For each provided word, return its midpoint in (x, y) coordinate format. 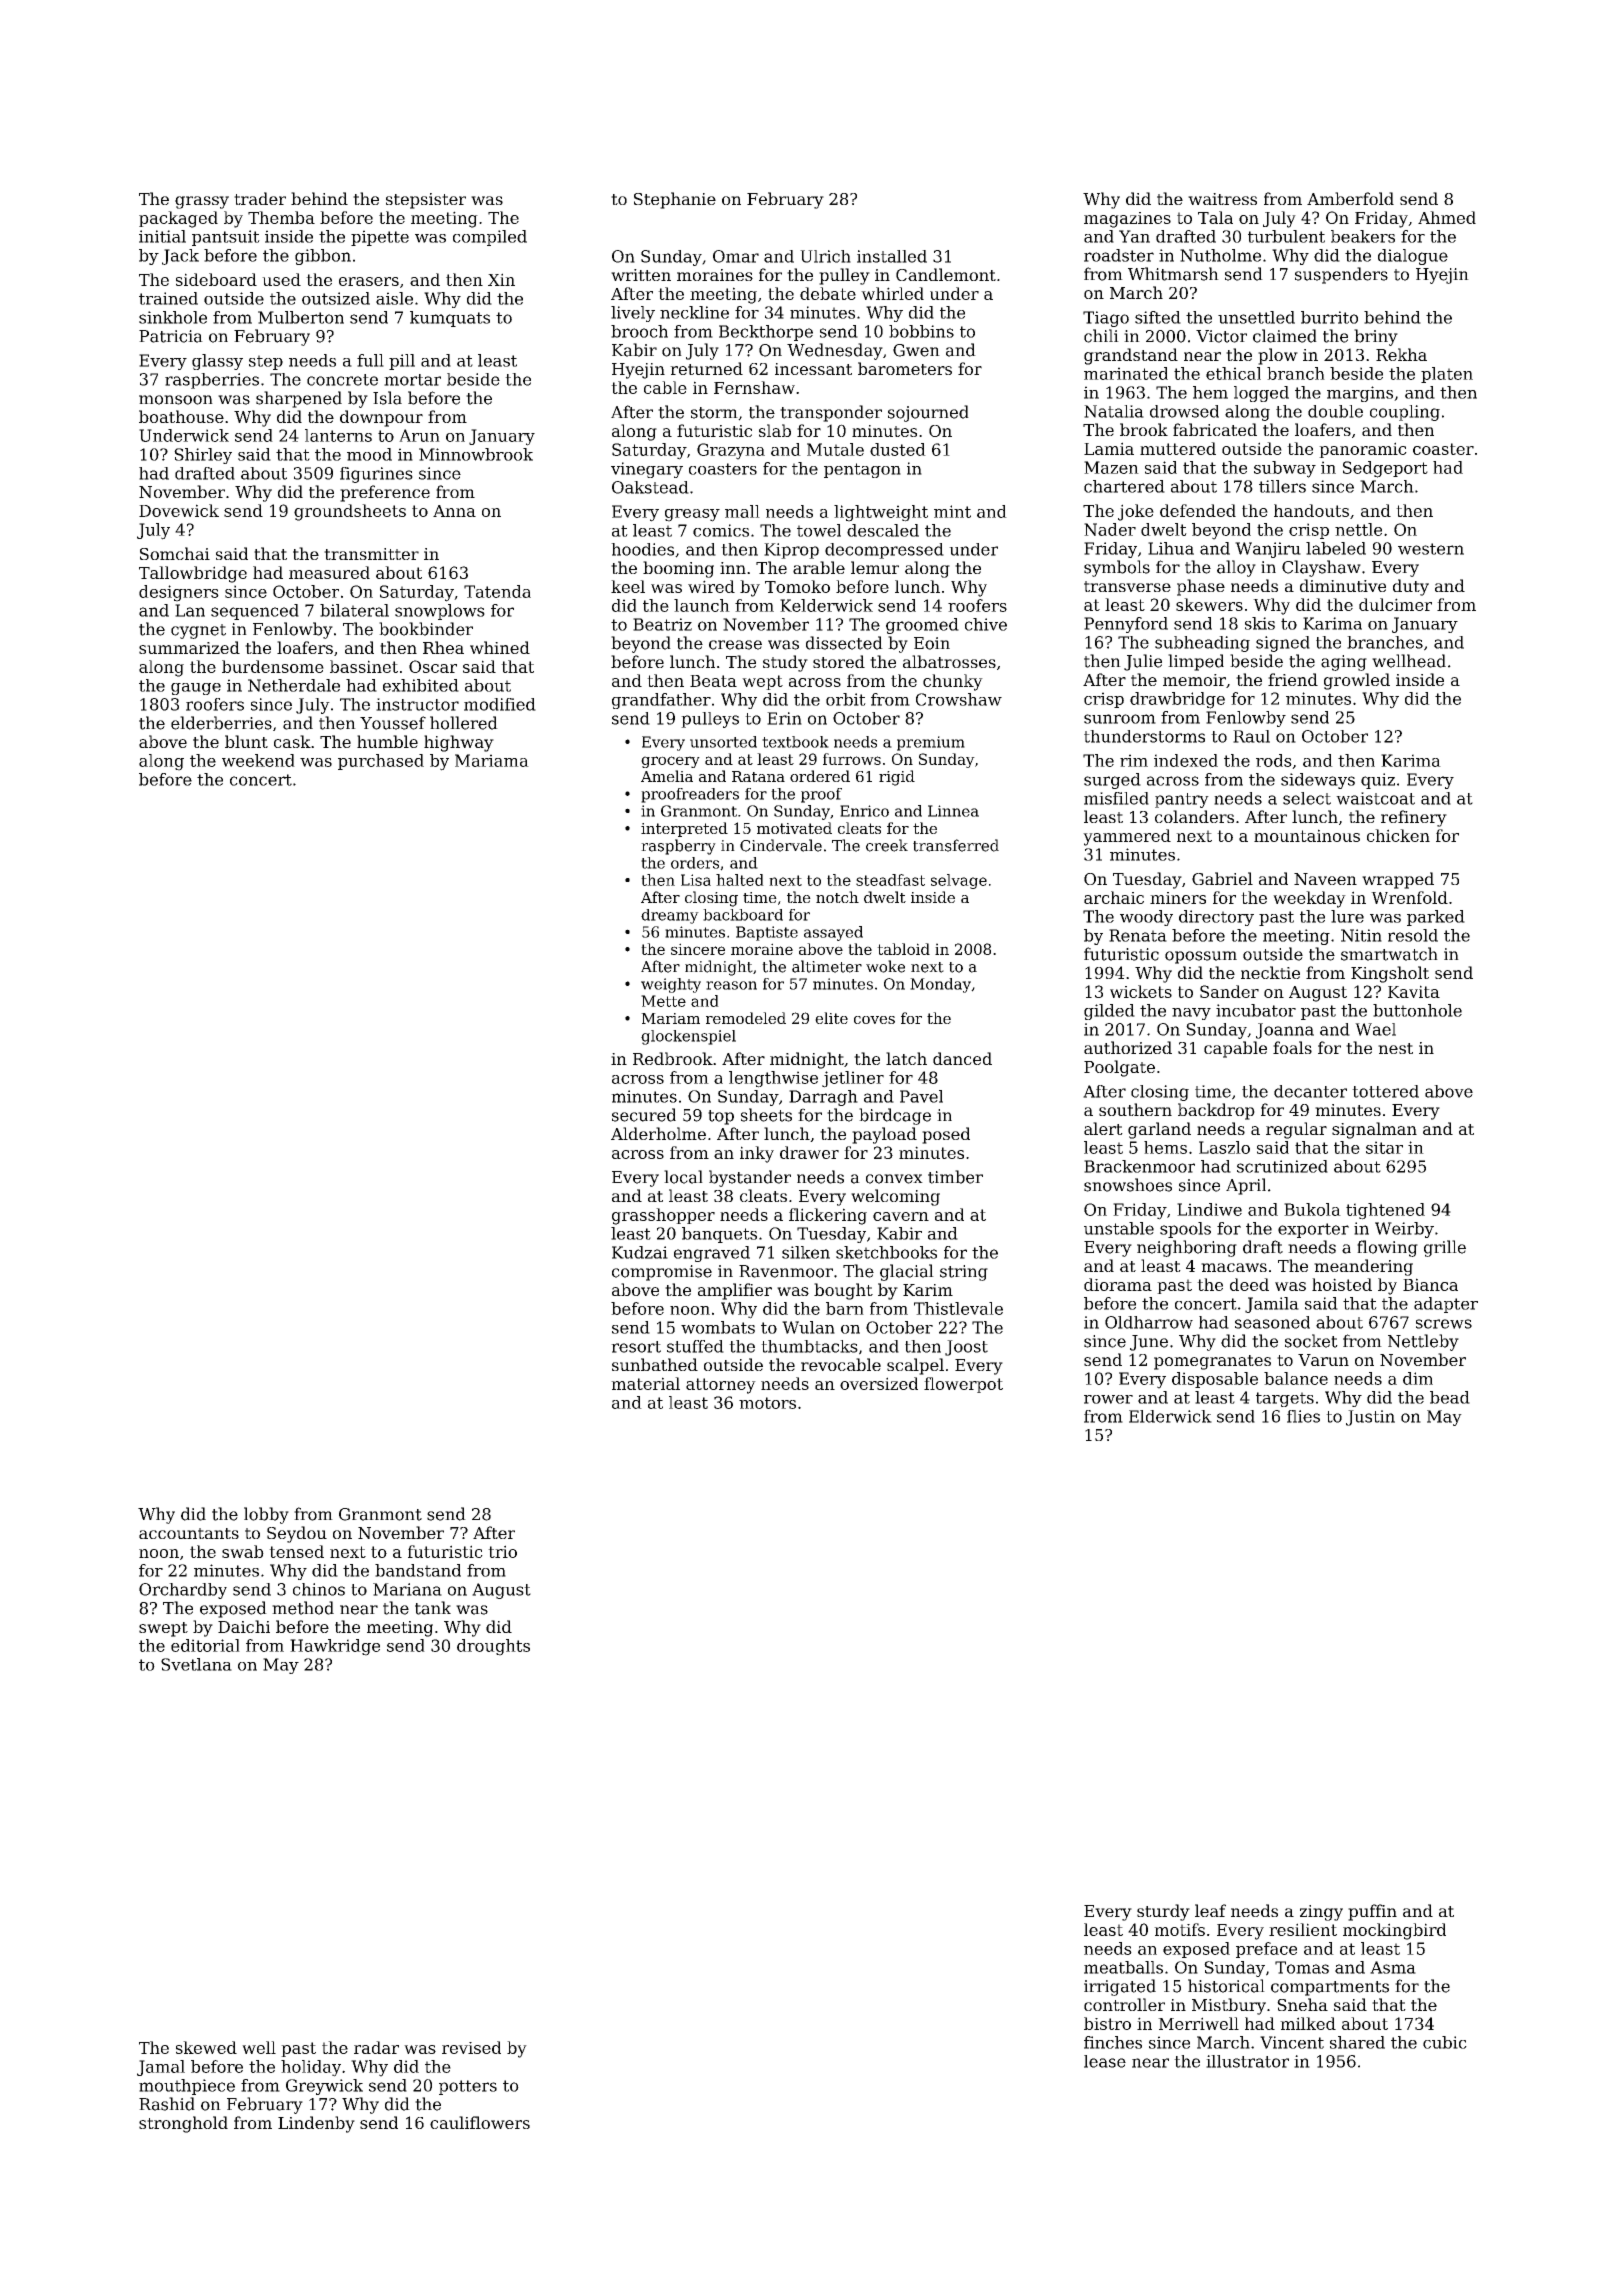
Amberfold (1350, 198)
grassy (202, 202)
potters (468, 2087)
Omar (736, 256)
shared (1357, 2042)
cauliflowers (480, 2122)
